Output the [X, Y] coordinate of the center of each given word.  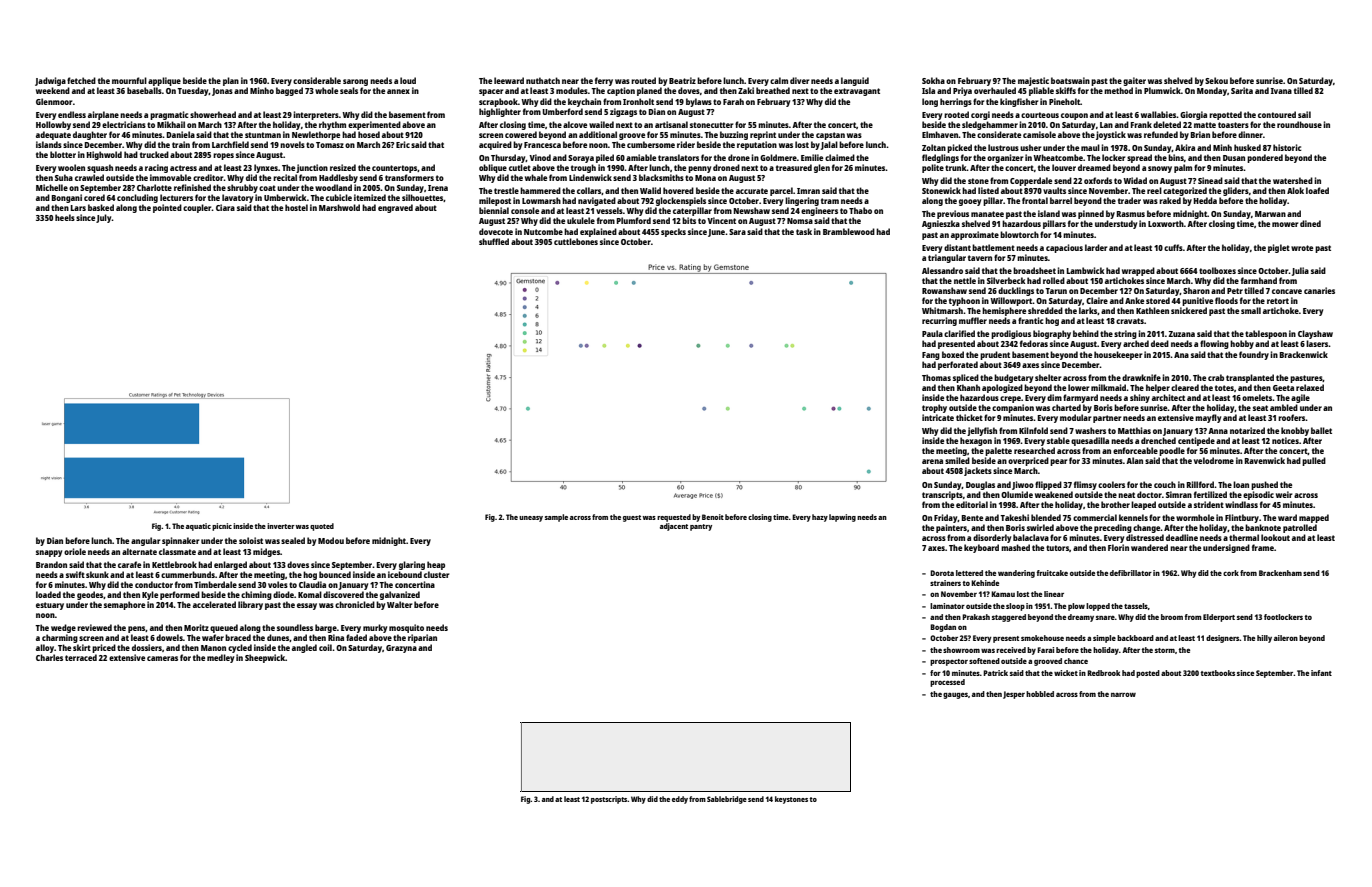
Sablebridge [727, 800]
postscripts [609, 800]
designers [1223, 639]
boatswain [1070, 80]
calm [779, 80]
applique [164, 81]
